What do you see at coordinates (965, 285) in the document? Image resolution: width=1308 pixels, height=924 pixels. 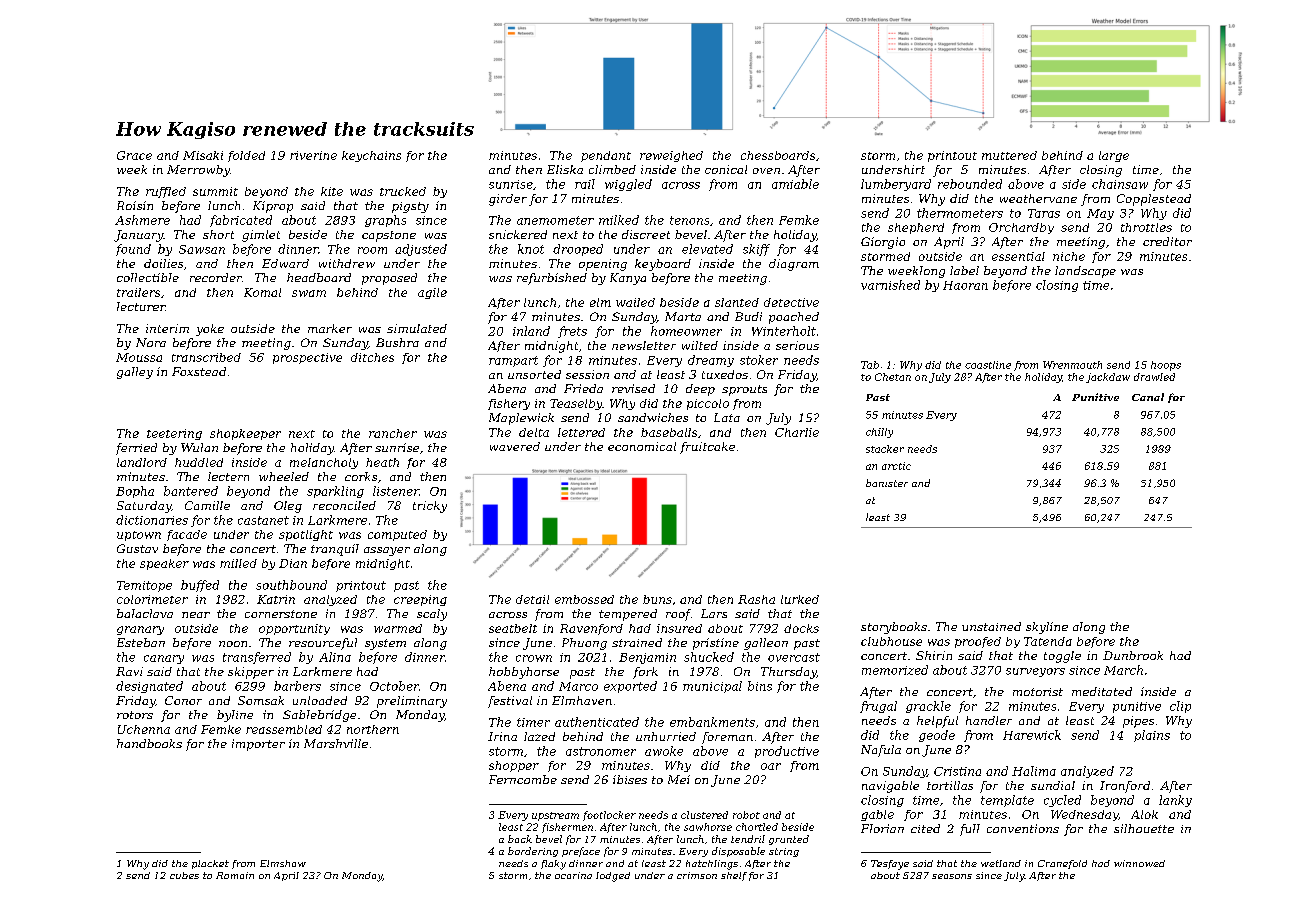 I see `Haoran` at bounding box center [965, 285].
